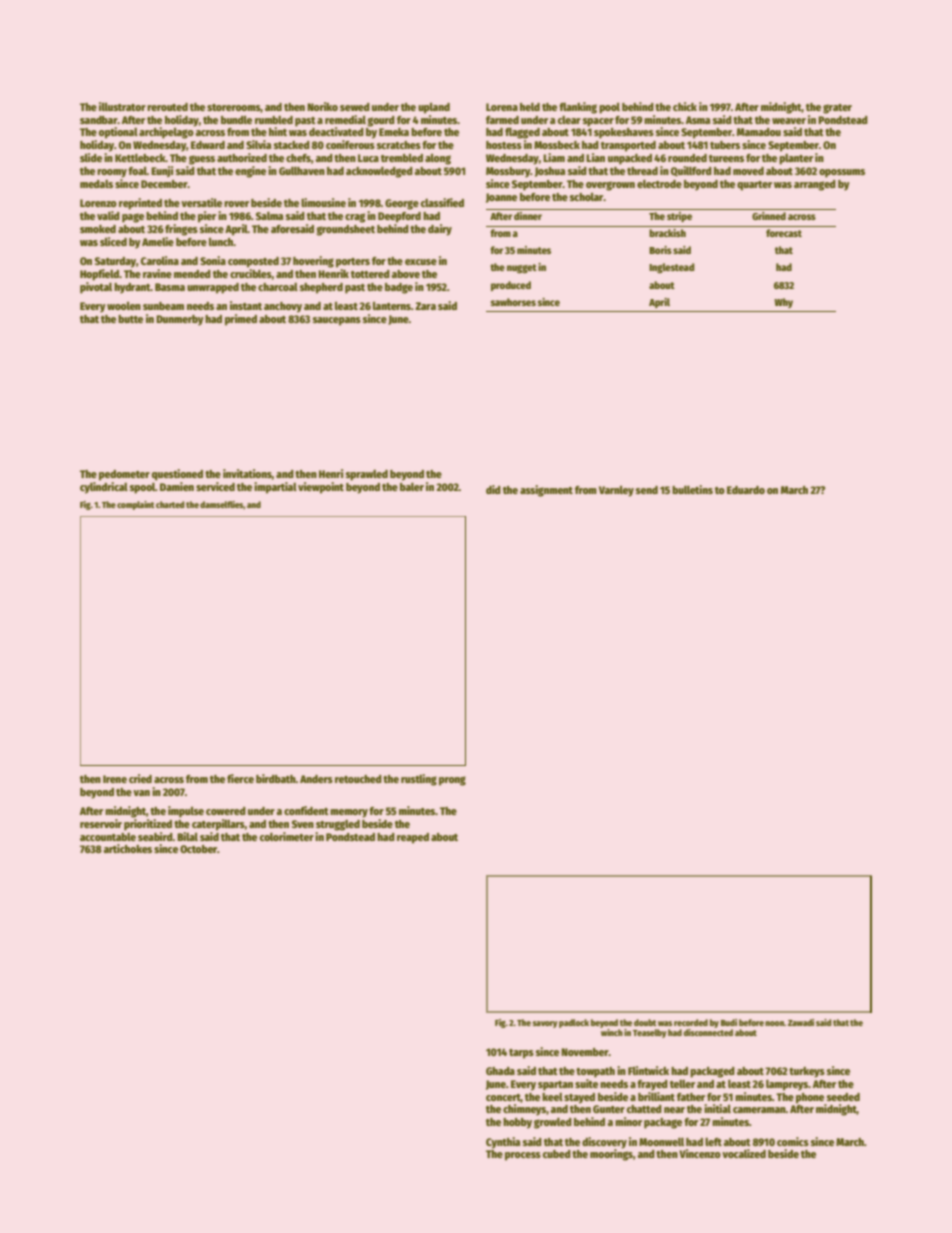 This screenshot has width=952, height=1233. Describe the element at coordinates (647, 490) in the screenshot. I see `send` at that location.
